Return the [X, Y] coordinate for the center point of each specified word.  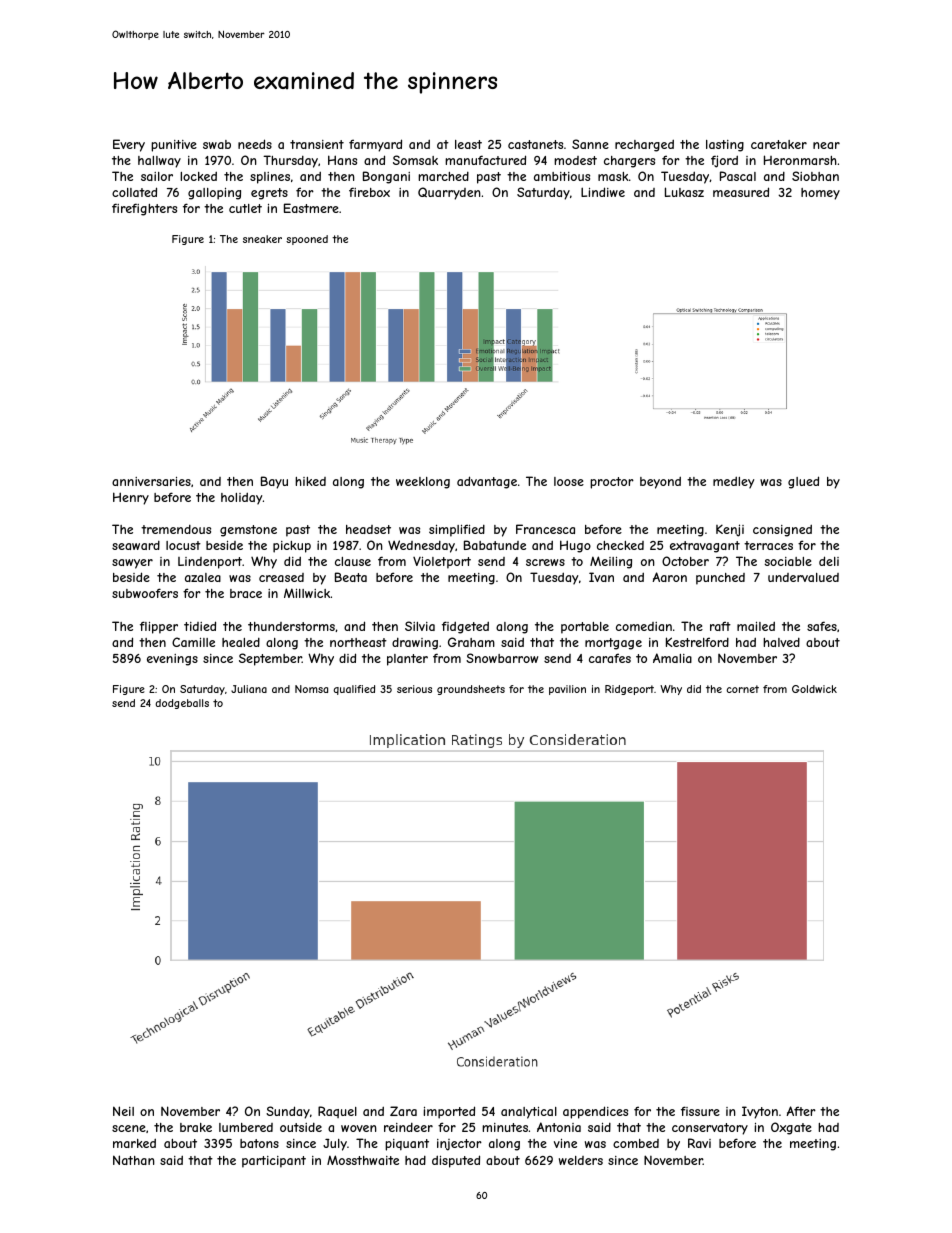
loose [569, 481]
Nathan [134, 1160]
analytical [529, 1113]
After [801, 1111]
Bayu [274, 482]
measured [741, 192]
